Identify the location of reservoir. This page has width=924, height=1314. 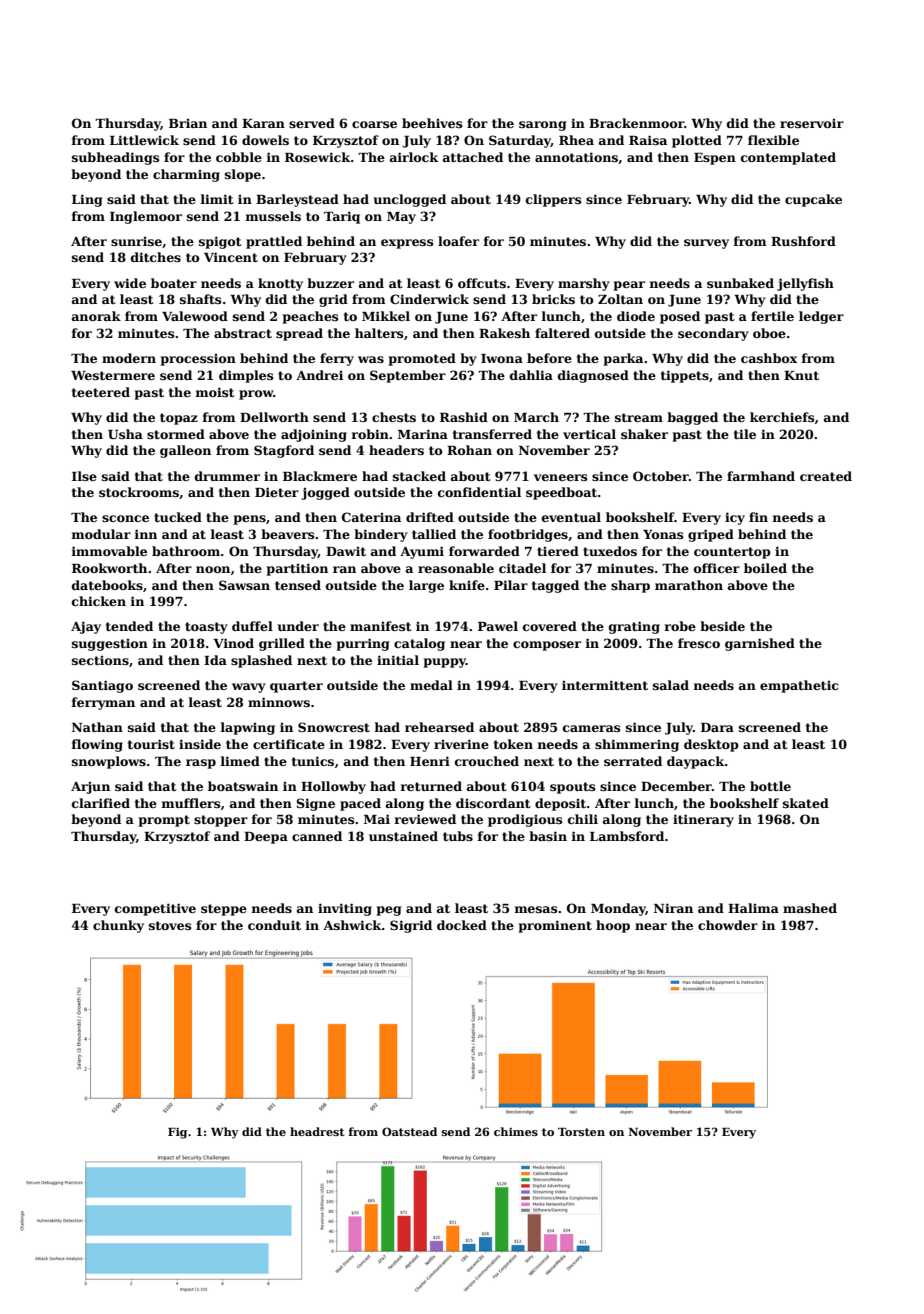
(812, 123).
